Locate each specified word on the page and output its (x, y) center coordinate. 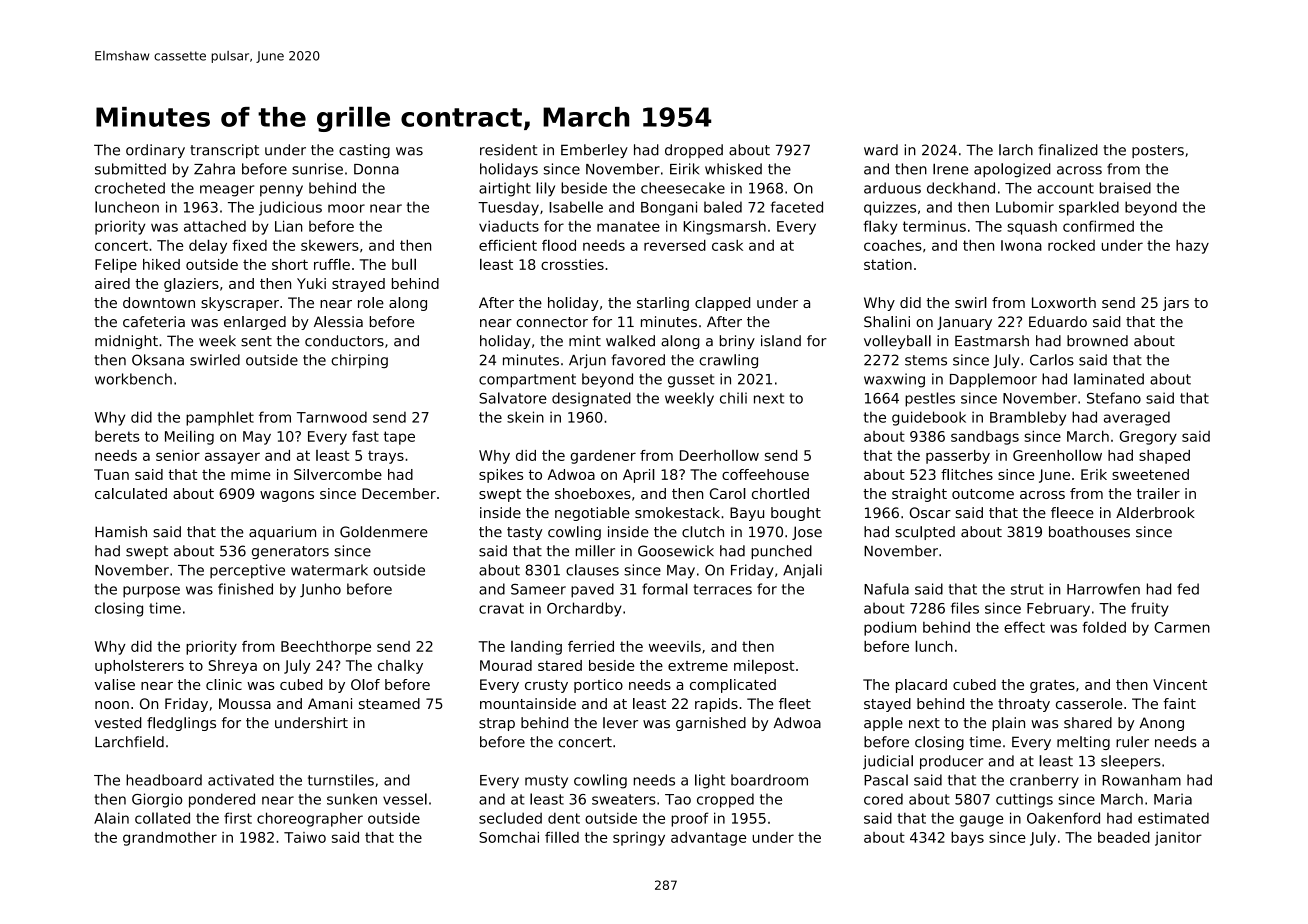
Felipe (116, 265)
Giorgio (157, 800)
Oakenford (1063, 818)
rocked (1071, 245)
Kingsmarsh (725, 227)
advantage (708, 839)
